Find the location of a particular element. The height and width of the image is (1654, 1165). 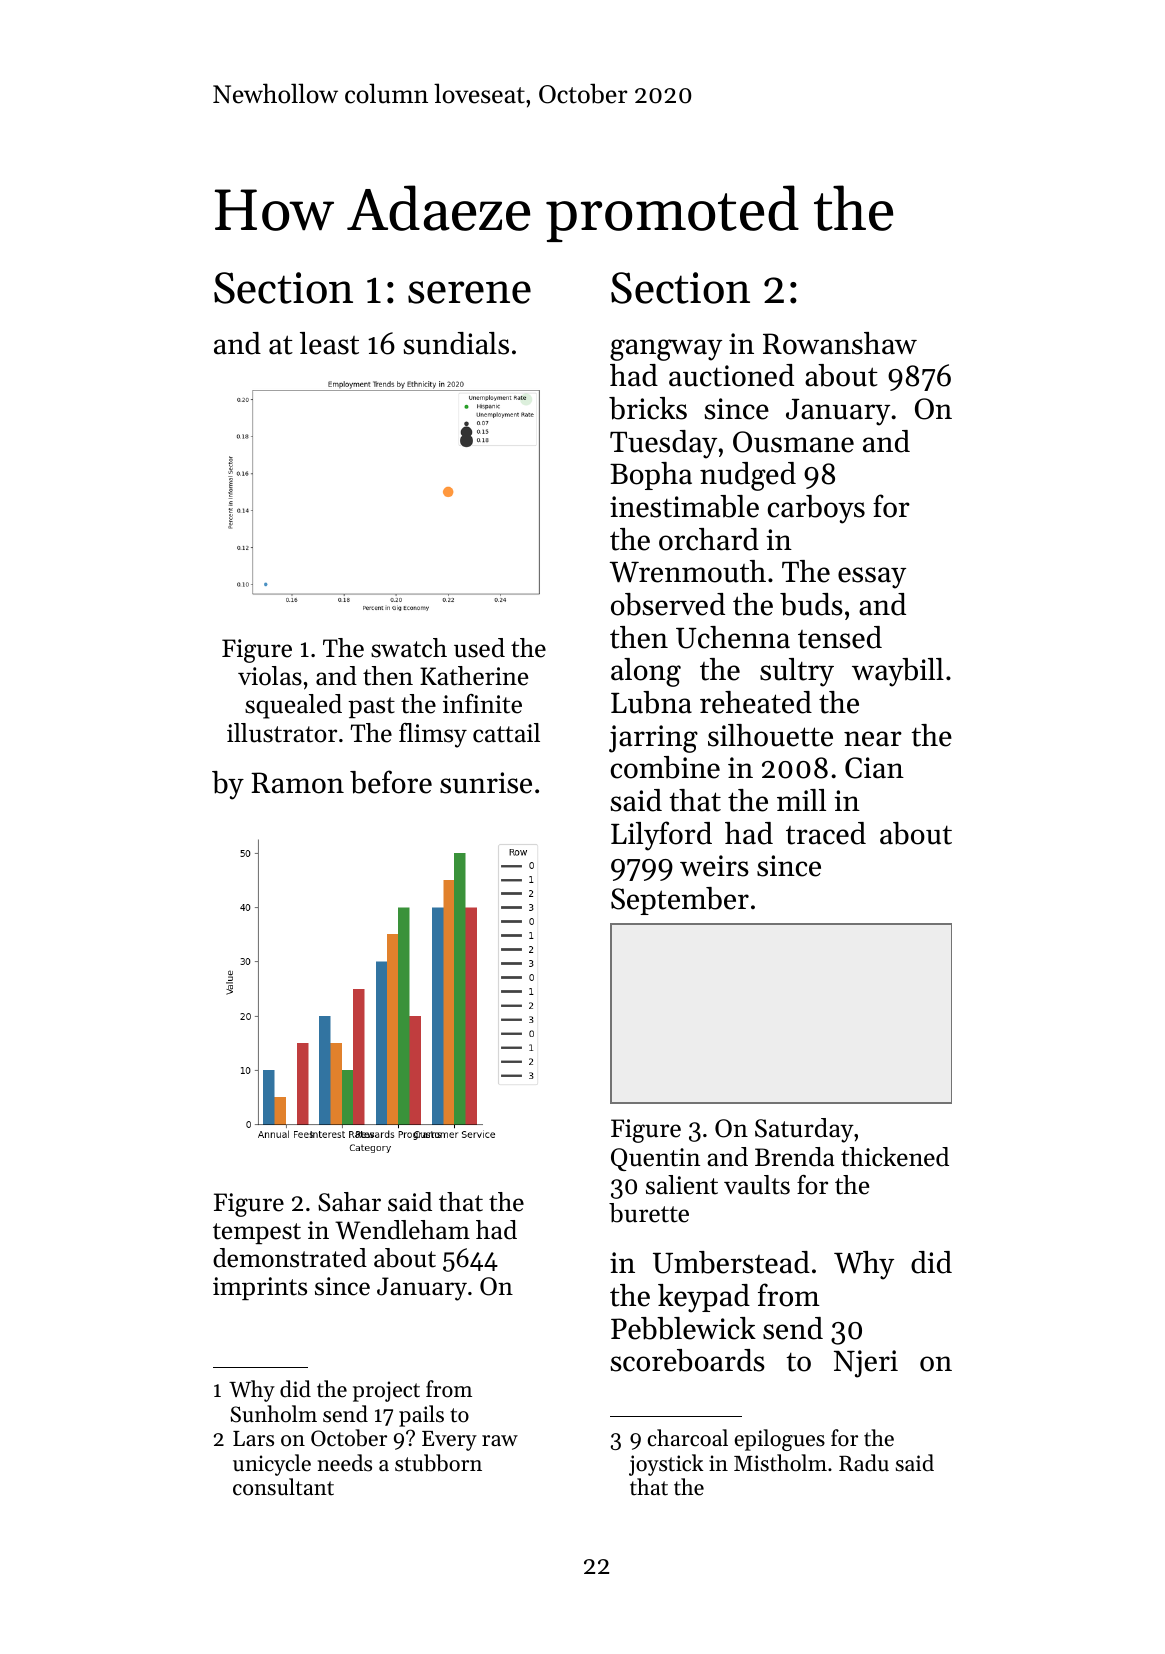

salient is located at coordinates (682, 1185).
